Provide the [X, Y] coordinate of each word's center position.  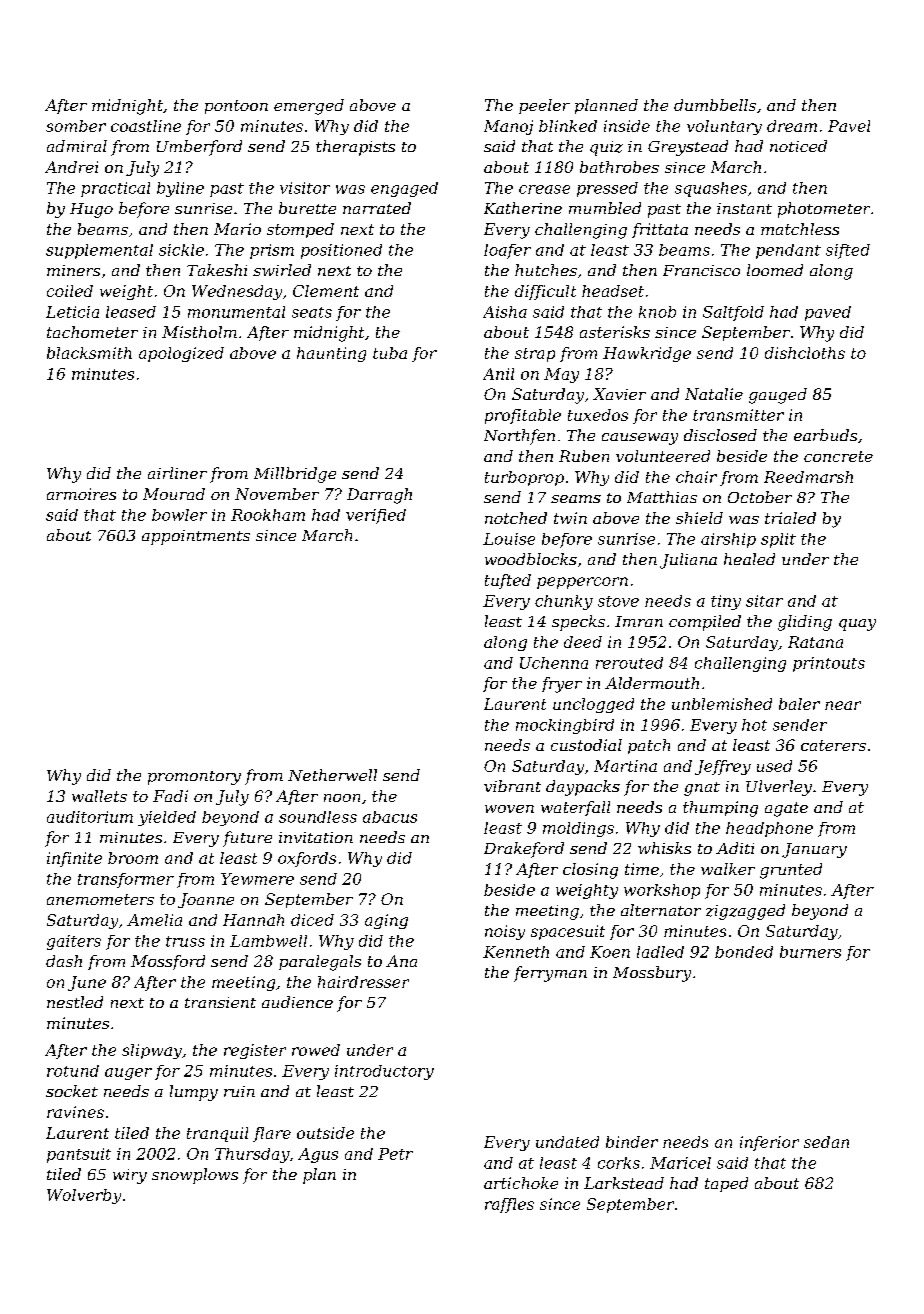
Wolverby [84, 1196]
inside [627, 126]
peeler [544, 106]
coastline [146, 126]
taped [726, 1184]
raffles [509, 1205]
